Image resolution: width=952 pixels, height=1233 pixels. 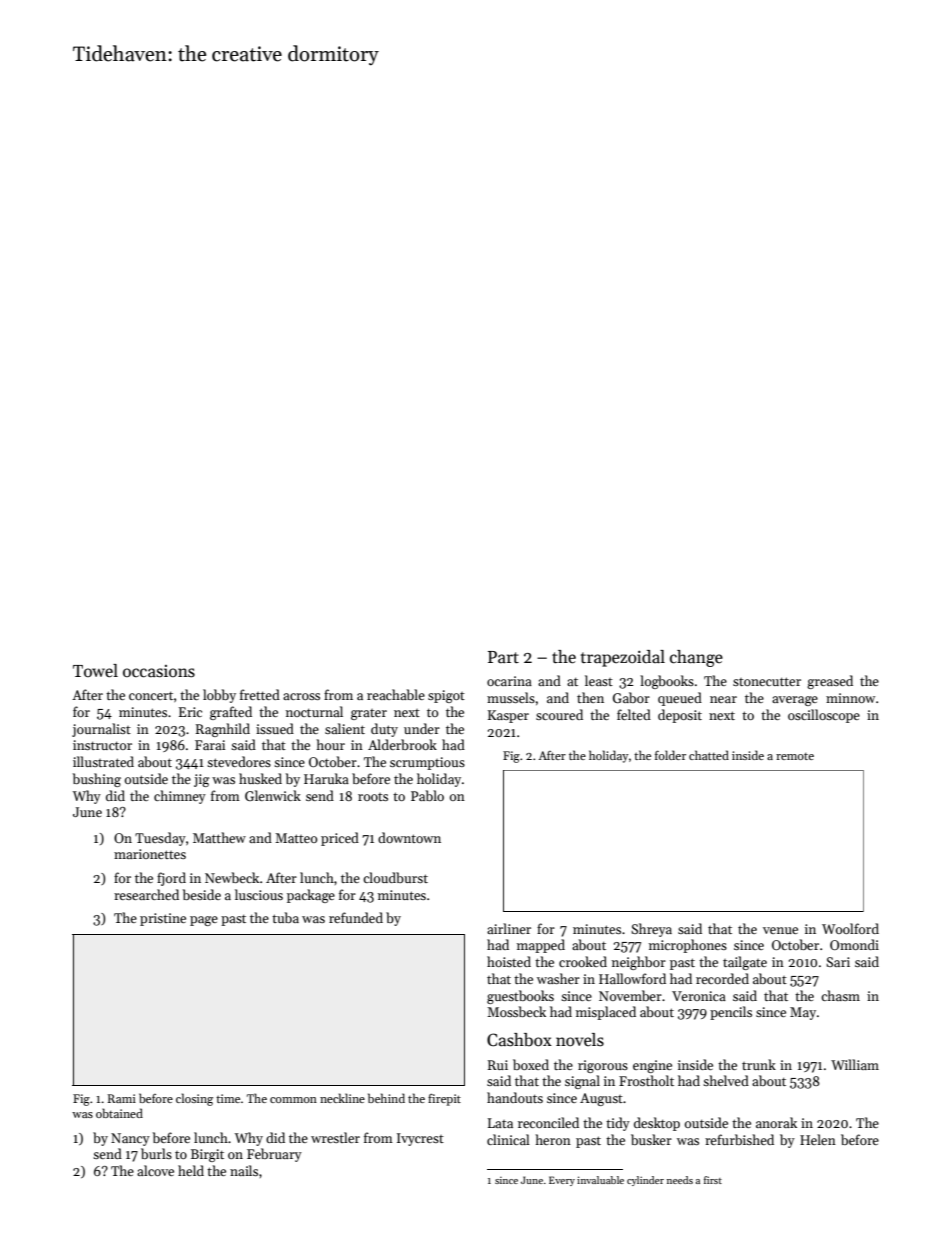 I want to click on Ivycrest, so click(x=420, y=1139).
